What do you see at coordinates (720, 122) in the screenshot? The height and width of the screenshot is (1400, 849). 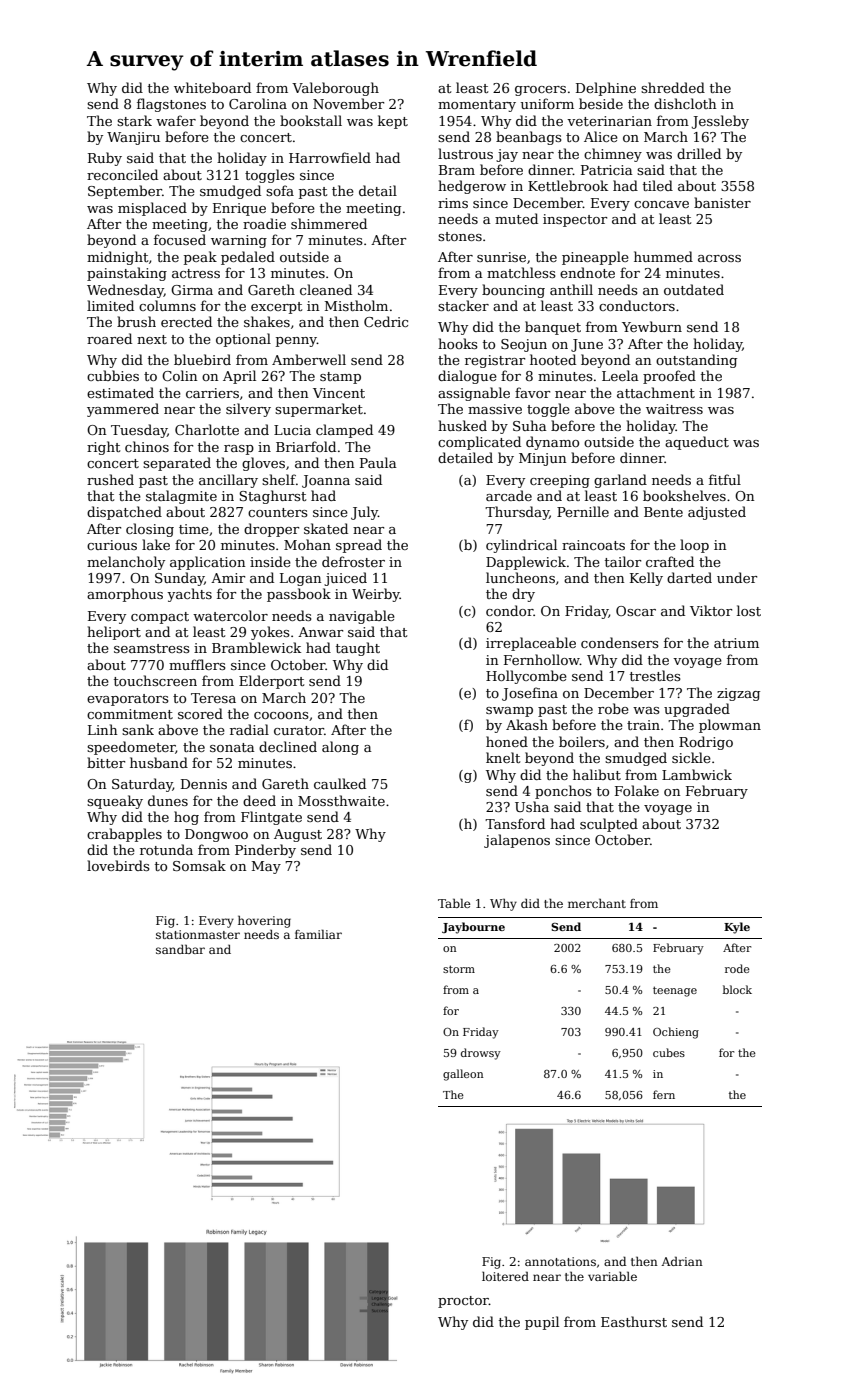 I see `Jessleby` at bounding box center [720, 122].
